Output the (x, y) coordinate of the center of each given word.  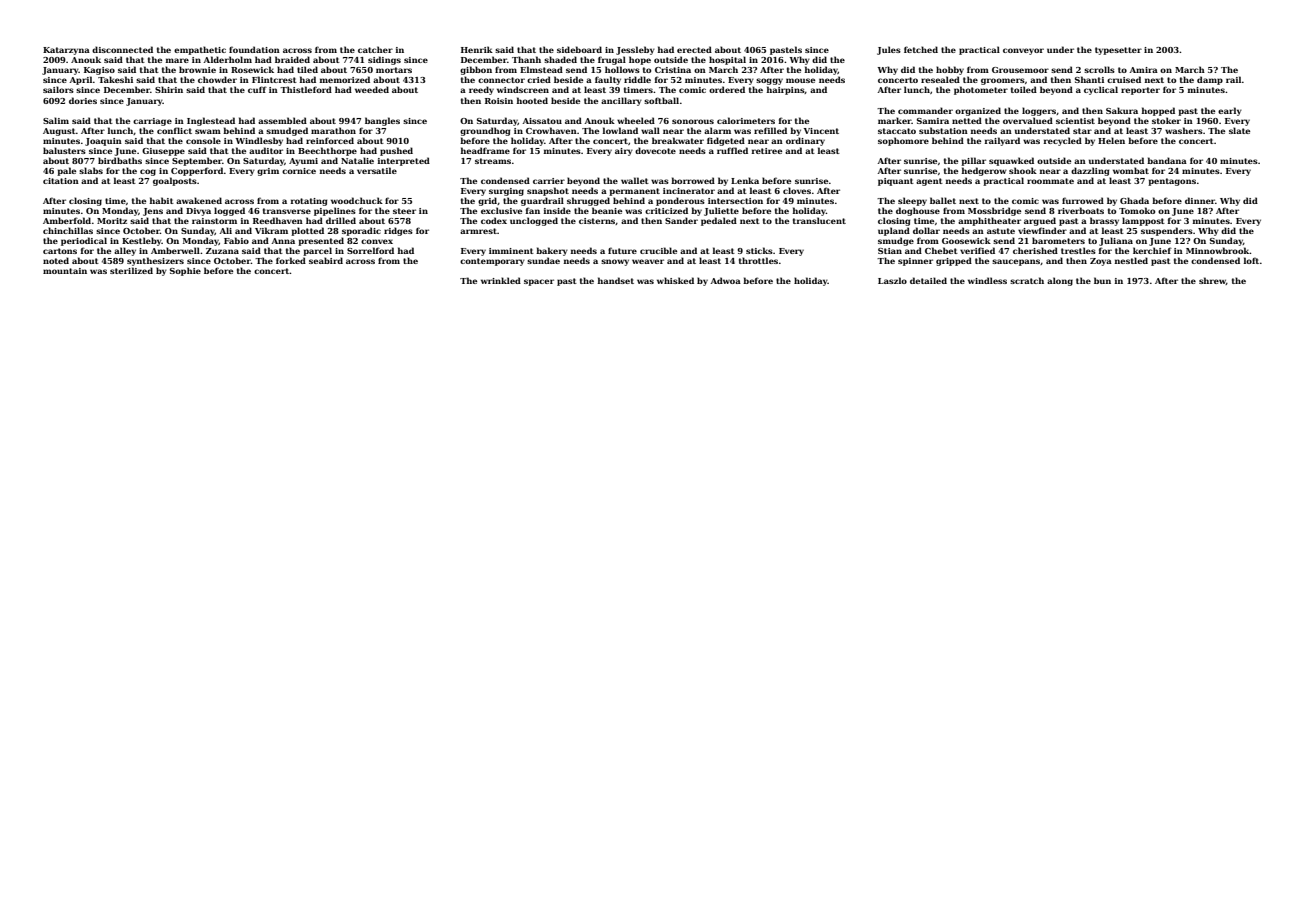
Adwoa (725, 280)
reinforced (330, 140)
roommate (1050, 181)
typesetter (1118, 51)
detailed (928, 280)
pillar (973, 161)
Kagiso (99, 71)
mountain (65, 271)
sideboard (579, 49)
